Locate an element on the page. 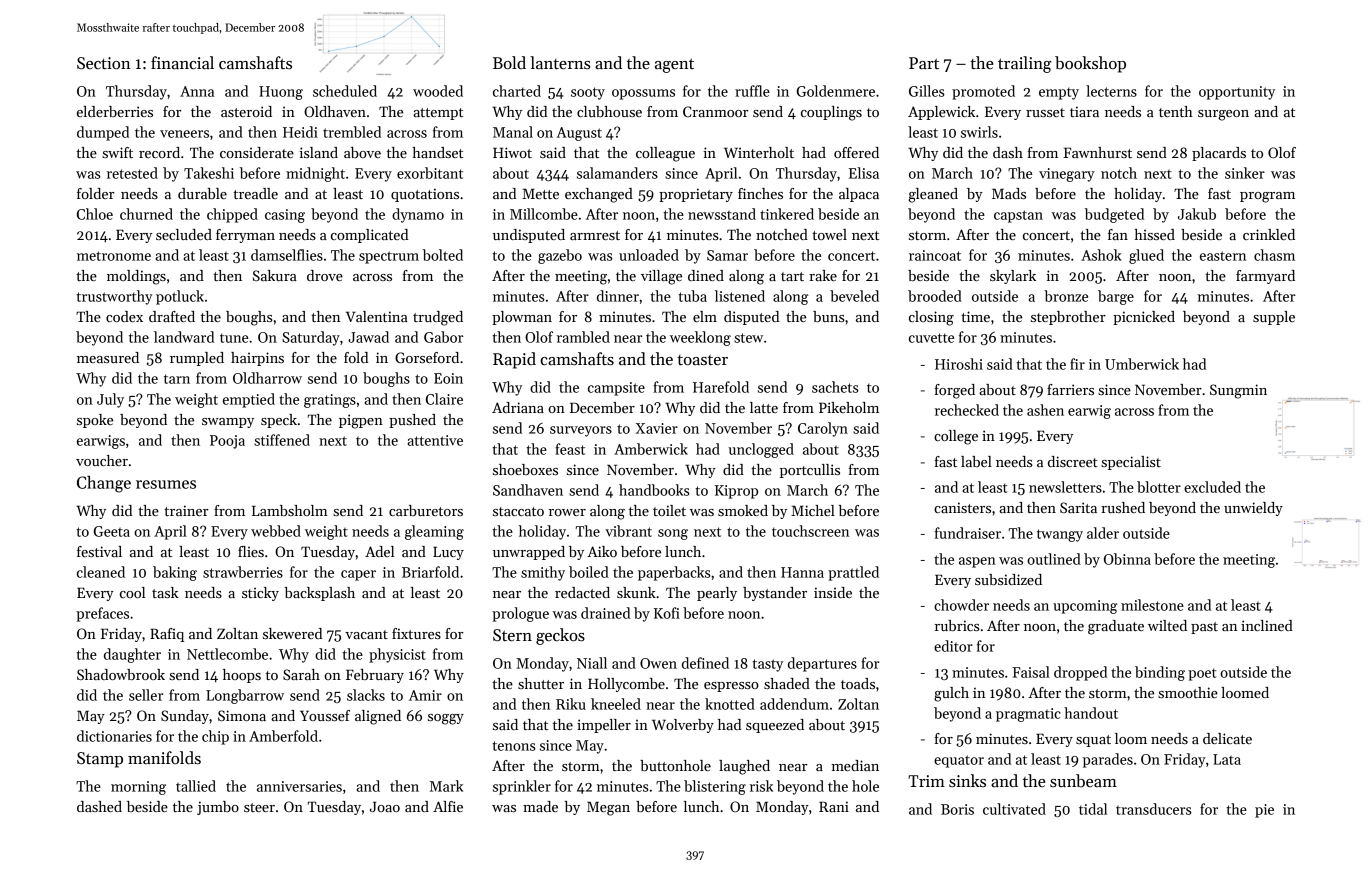 This document has height=887, width=1372. shaded is located at coordinates (787, 683).
